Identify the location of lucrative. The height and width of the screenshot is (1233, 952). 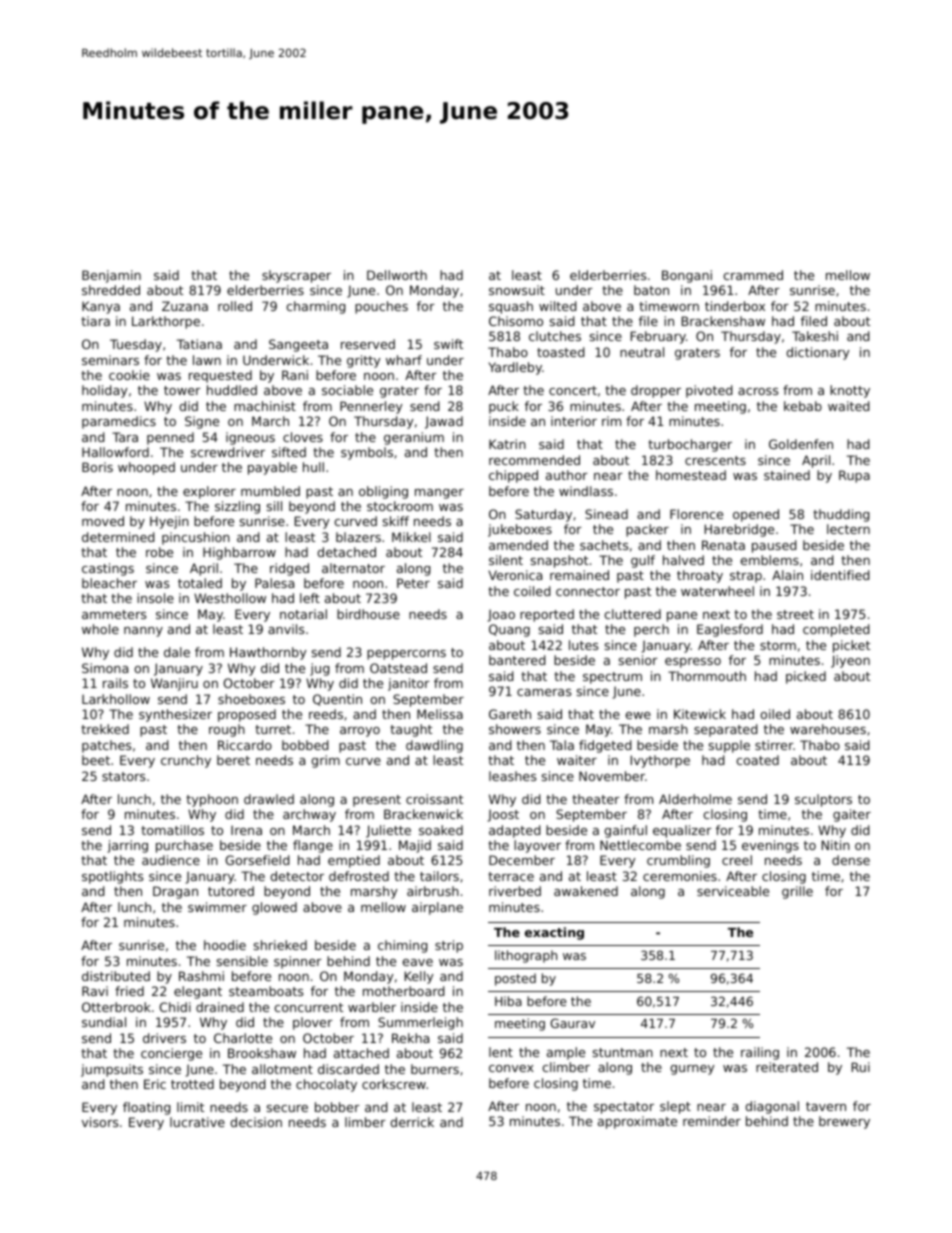
(197, 1122).
